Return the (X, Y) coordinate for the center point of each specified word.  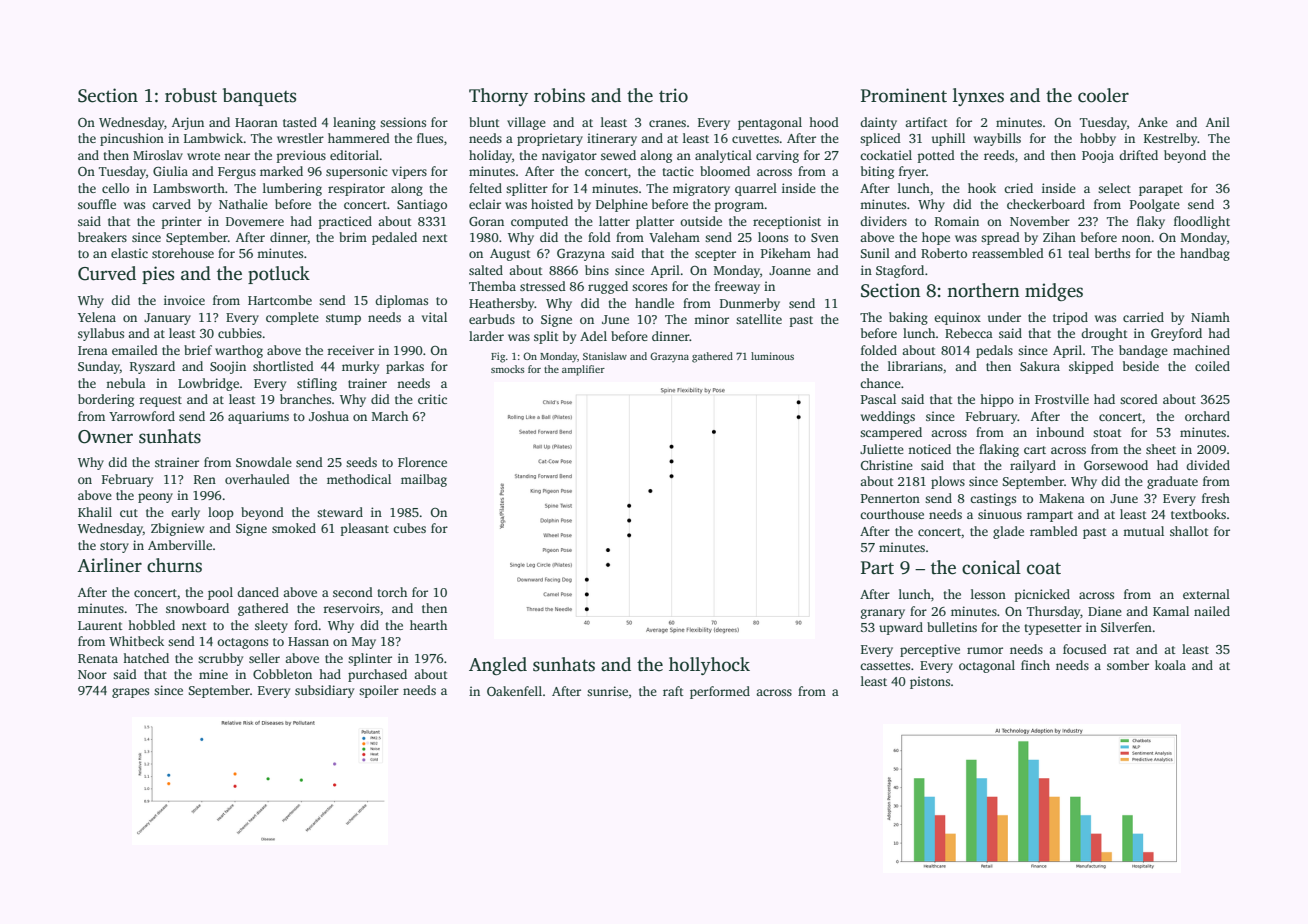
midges (1054, 292)
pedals (994, 351)
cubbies (240, 333)
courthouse (892, 514)
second (353, 592)
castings (993, 499)
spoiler (379, 691)
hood (824, 122)
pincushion (132, 139)
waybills (997, 139)
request (160, 401)
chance (880, 383)
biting (877, 172)
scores (649, 287)
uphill (948, 139)
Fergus (237, 173)
